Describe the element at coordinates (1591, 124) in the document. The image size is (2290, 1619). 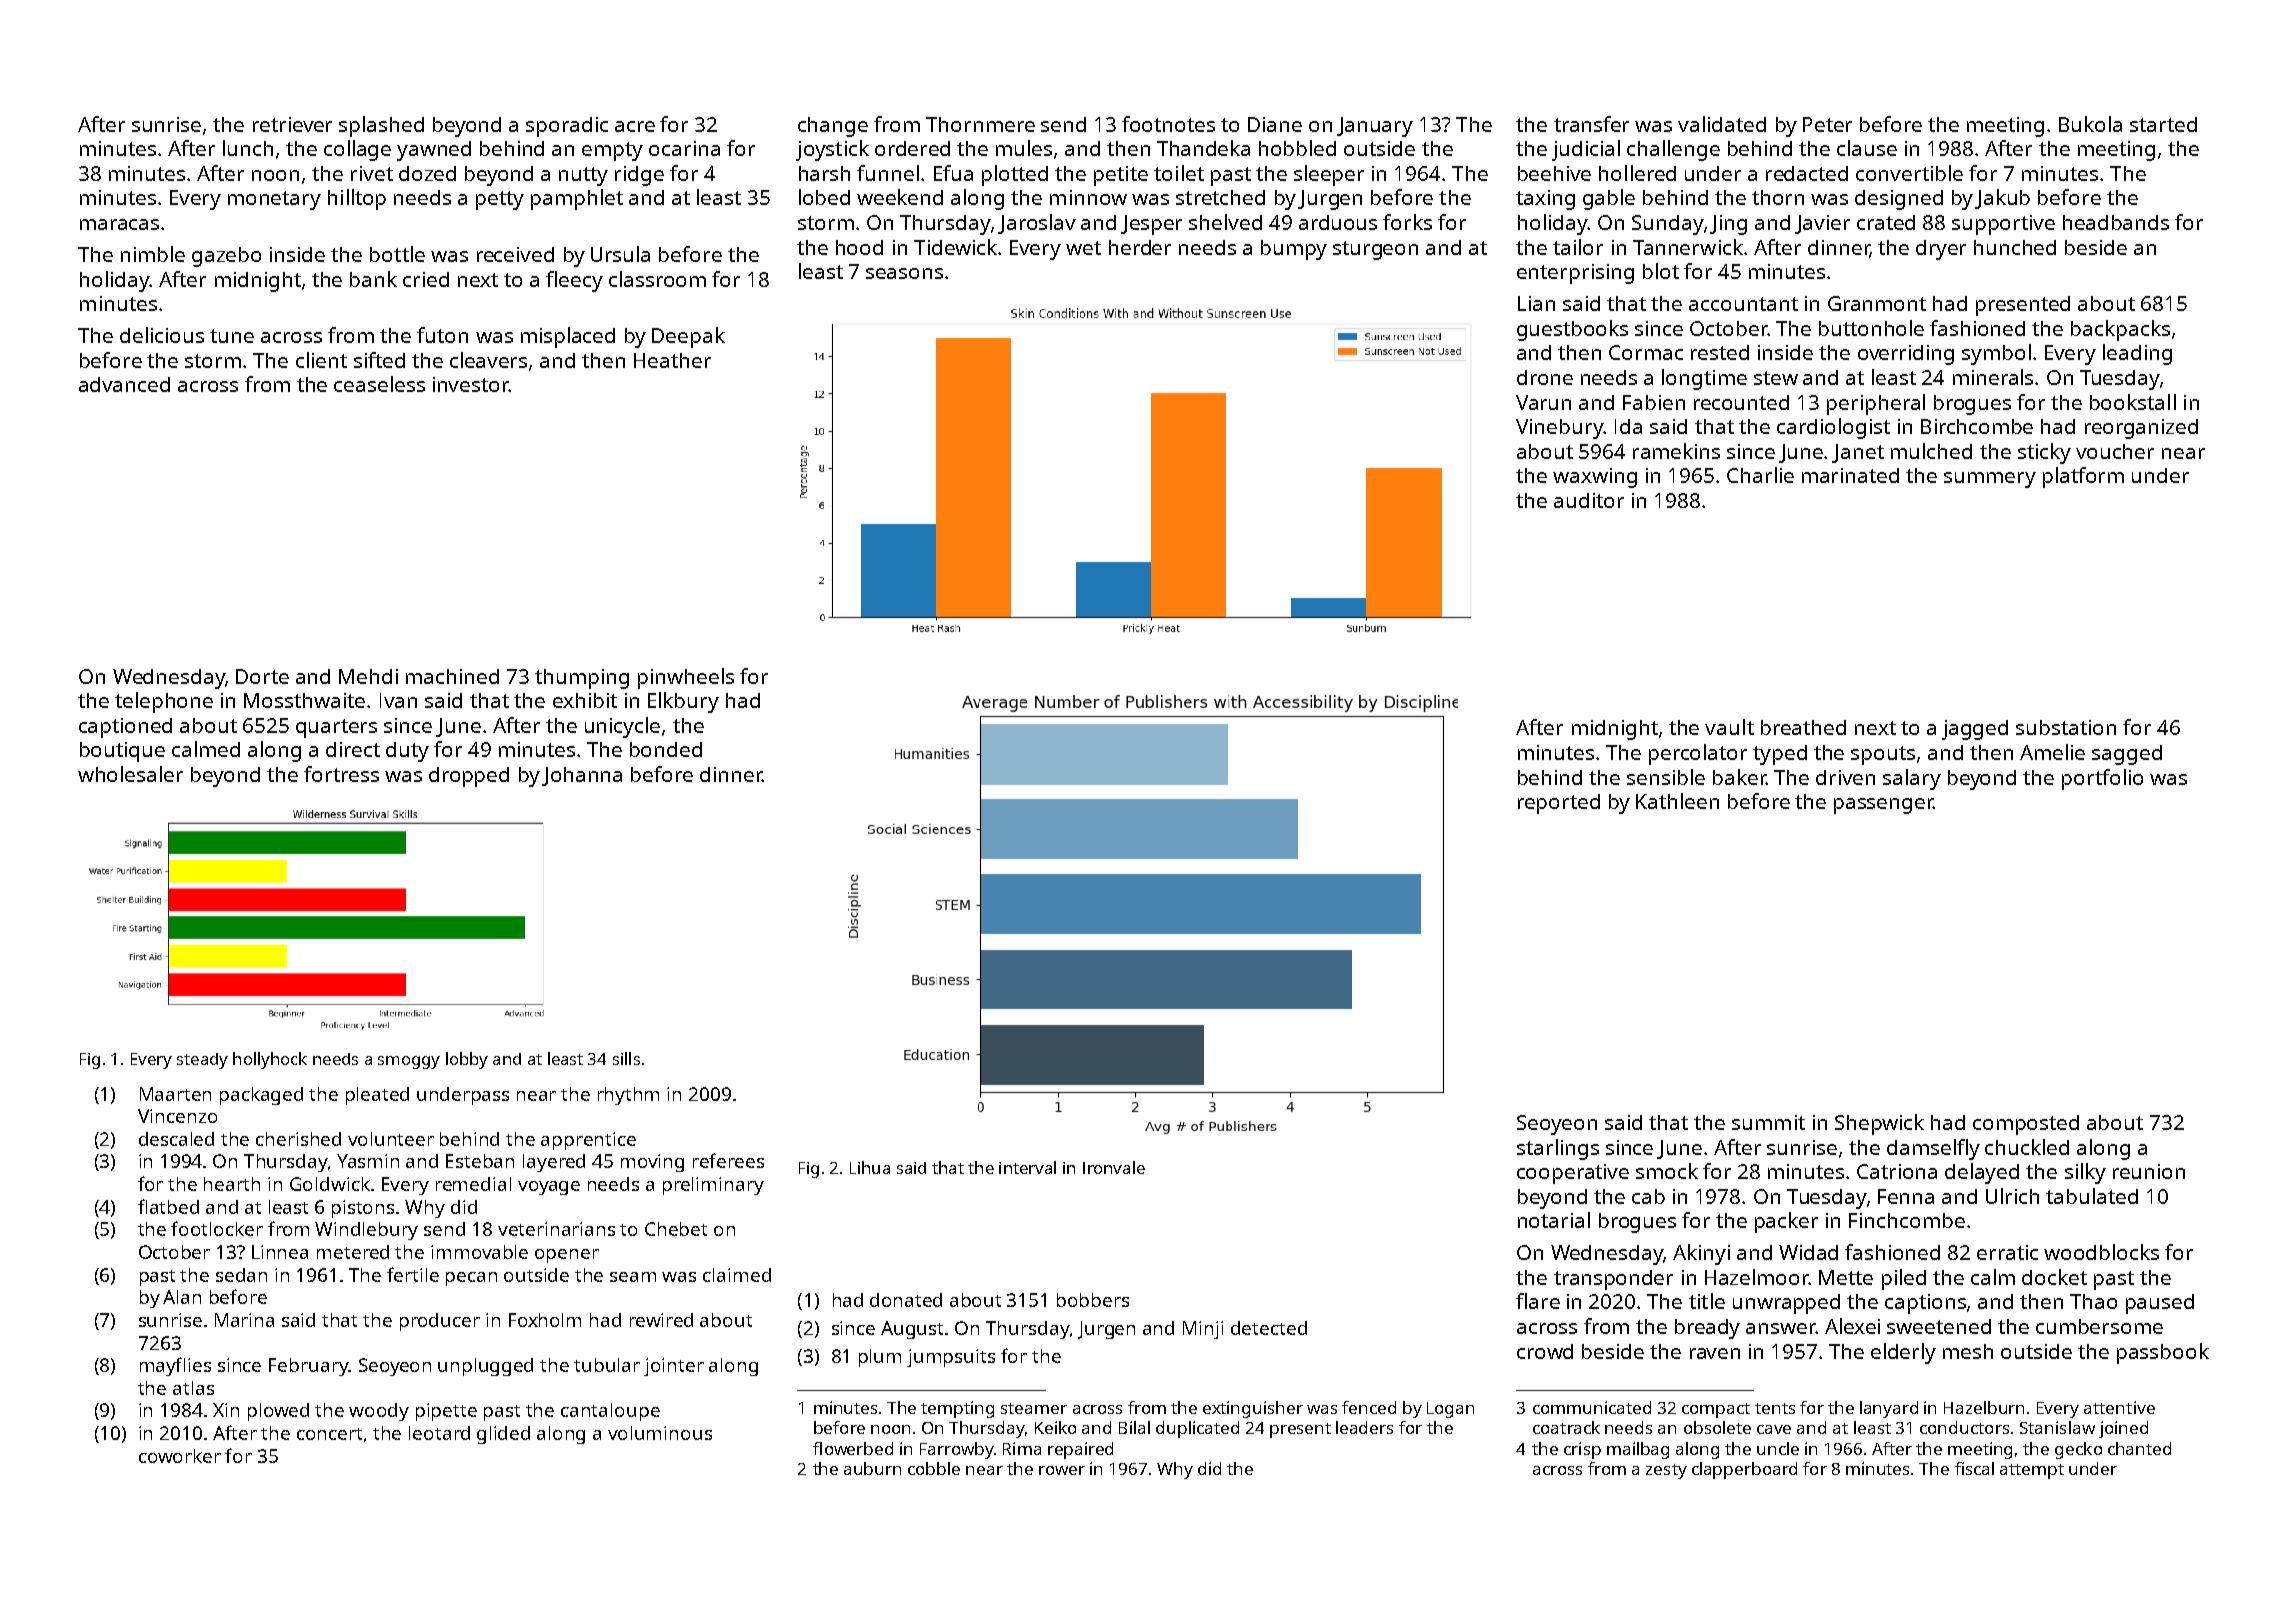
I see `transfer` at that location.
